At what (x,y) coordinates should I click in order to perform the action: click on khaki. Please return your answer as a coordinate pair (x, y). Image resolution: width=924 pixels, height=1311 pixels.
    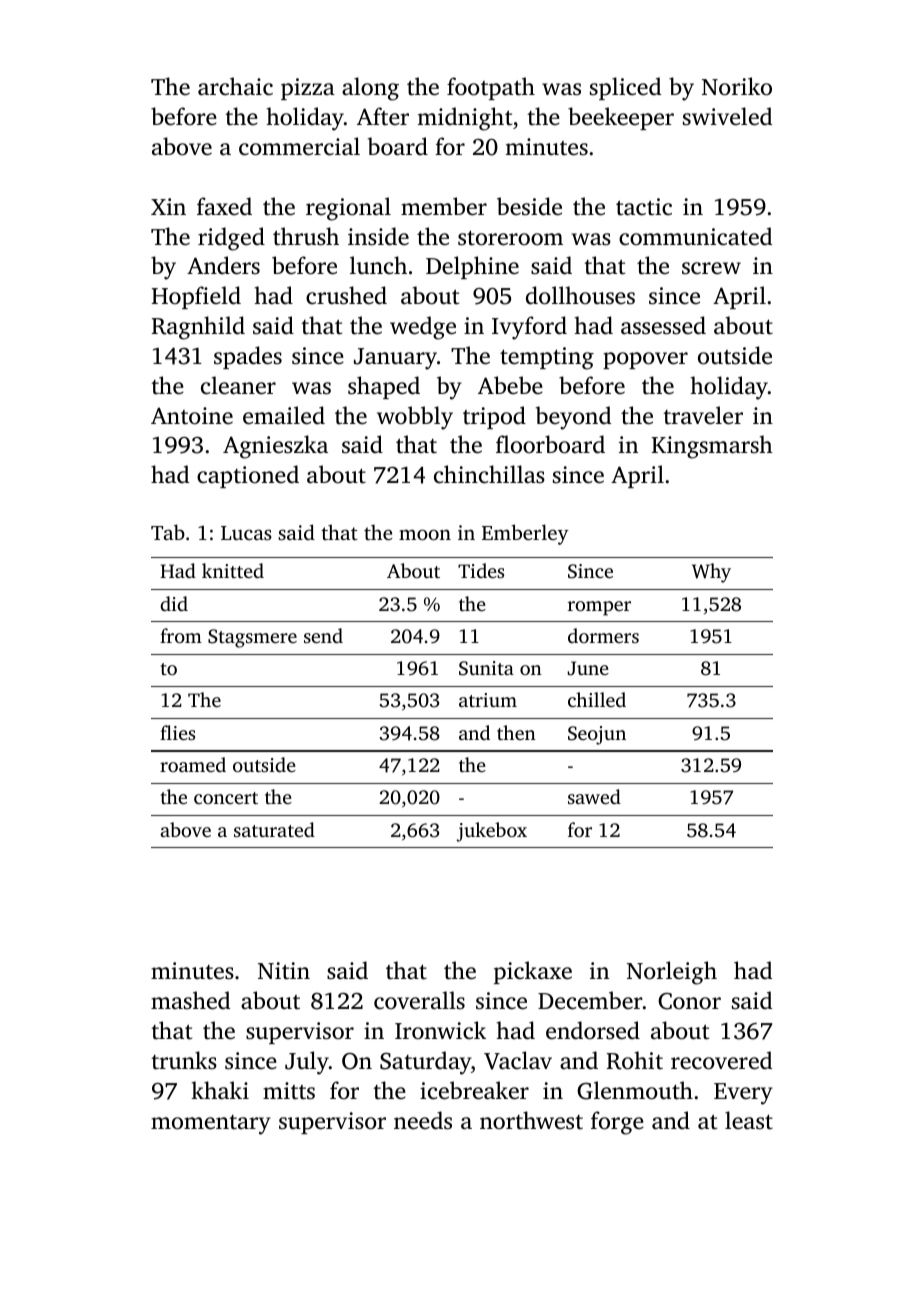
    Looking at the image, I should click on (220, 1090).
